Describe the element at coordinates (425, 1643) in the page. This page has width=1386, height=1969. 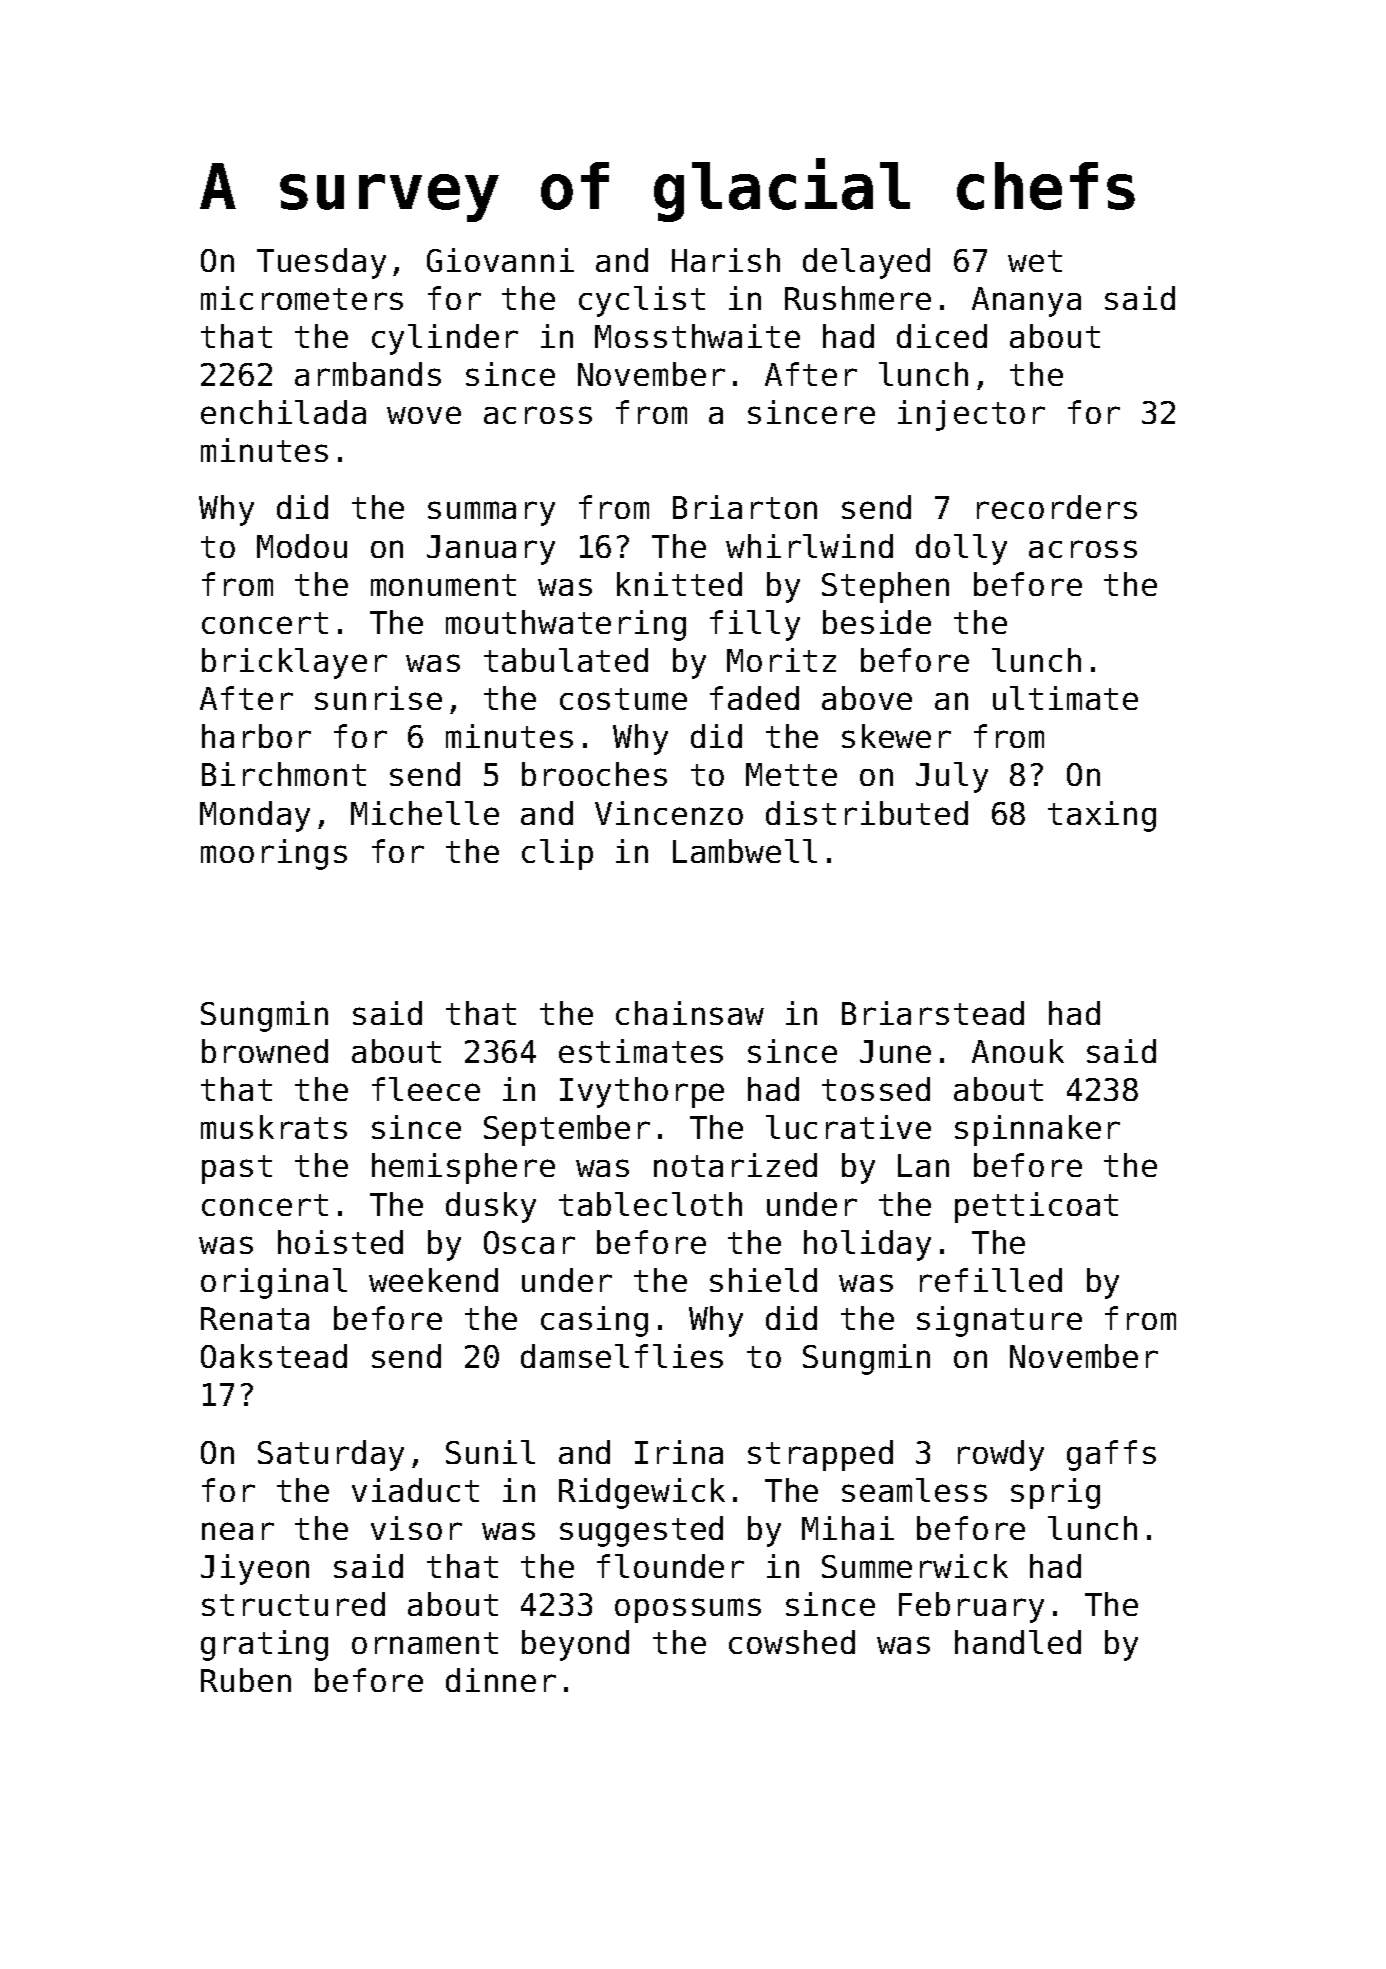
I see `ornament` at that location.
